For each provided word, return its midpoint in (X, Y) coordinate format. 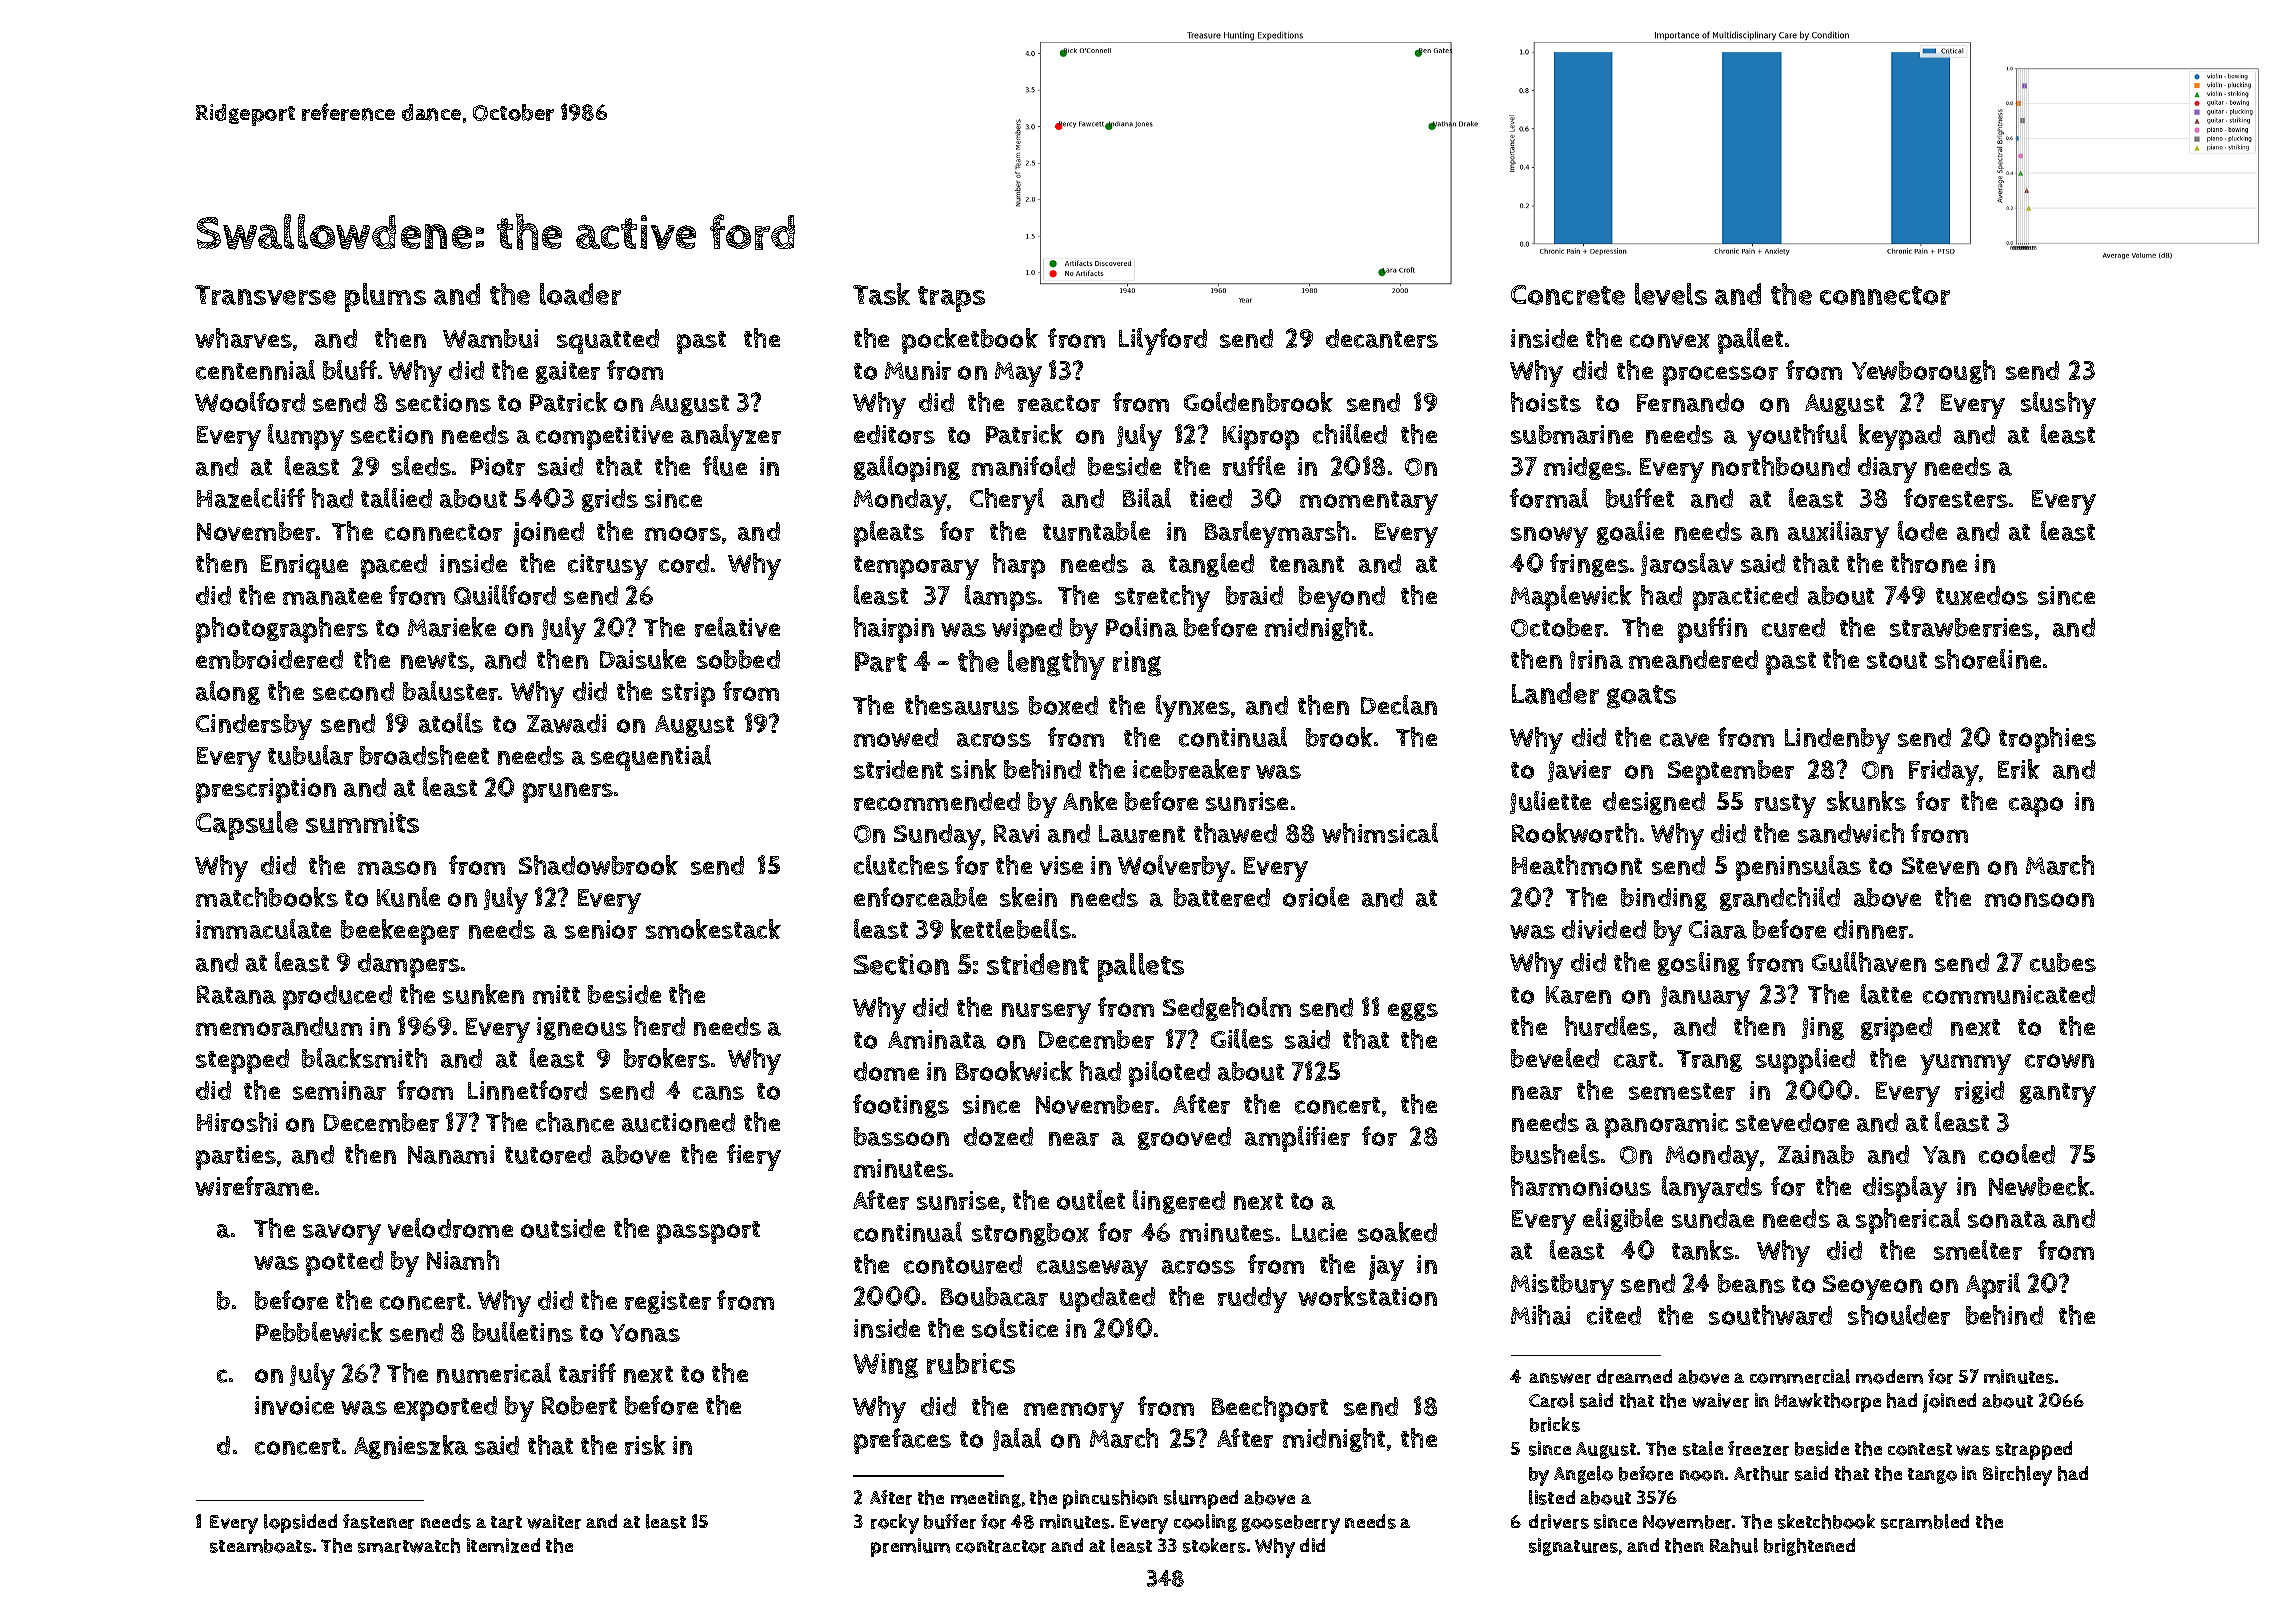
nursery (1046, 1013)
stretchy (1162, 598)
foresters (1956, 498)
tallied (396, 498)
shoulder (1899, 1315)
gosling (1699, 964)
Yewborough (1923, 372)
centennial (255, 370)
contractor (1001, 1546)
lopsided (300, 1523)
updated (1107, 1299)
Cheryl (1007, 501)
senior (601, 929)
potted (344, 1263)
